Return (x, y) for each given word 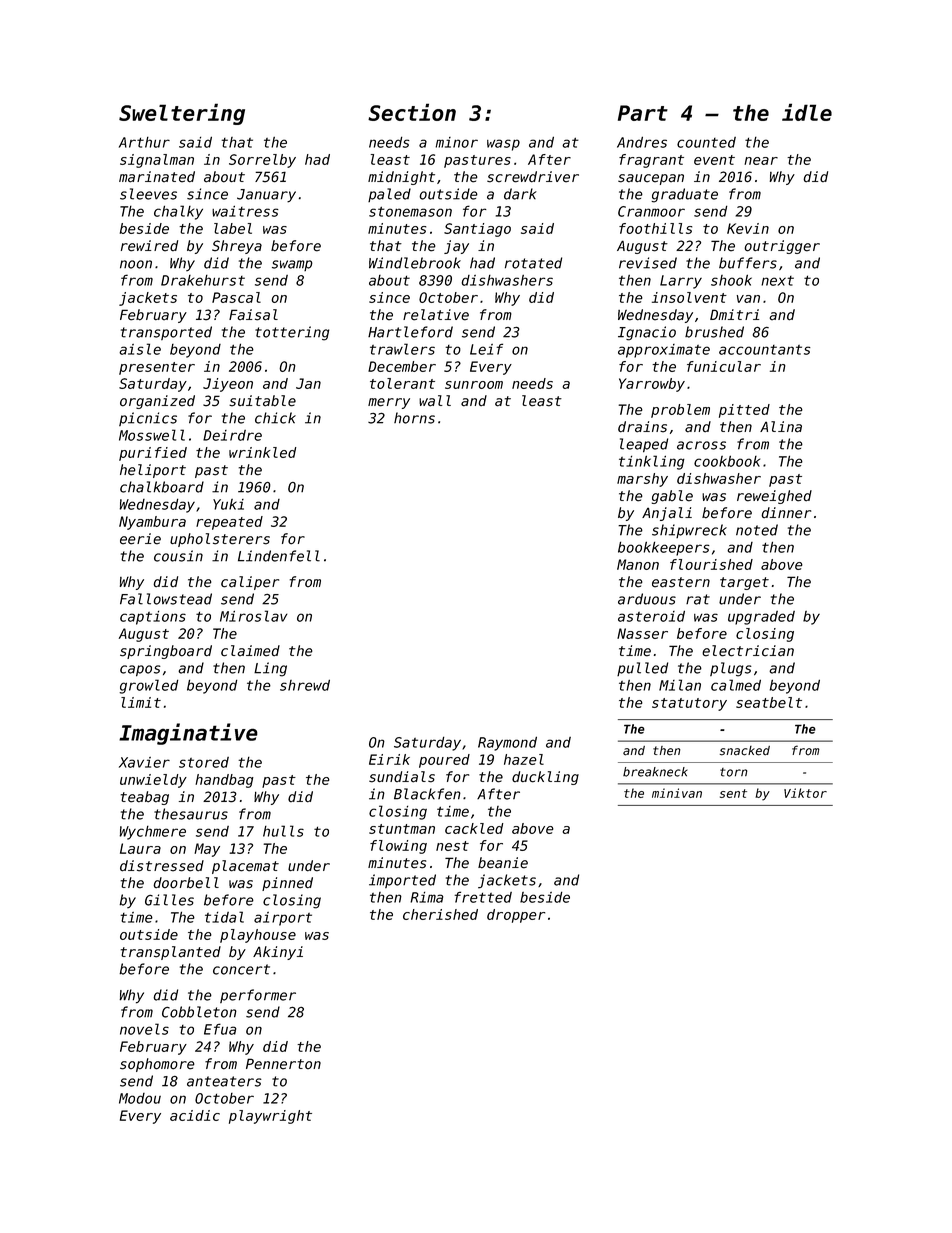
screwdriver (533, 177)
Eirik (389, 759)
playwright (270, 1117)
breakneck (655, 772)
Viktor (805, 793)
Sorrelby (262, 161)
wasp (503, 145)
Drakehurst (203, 280)
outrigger (782, 247)
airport (283, 919)
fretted (483, 897)
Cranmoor (651, 211)
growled (148, 686)
